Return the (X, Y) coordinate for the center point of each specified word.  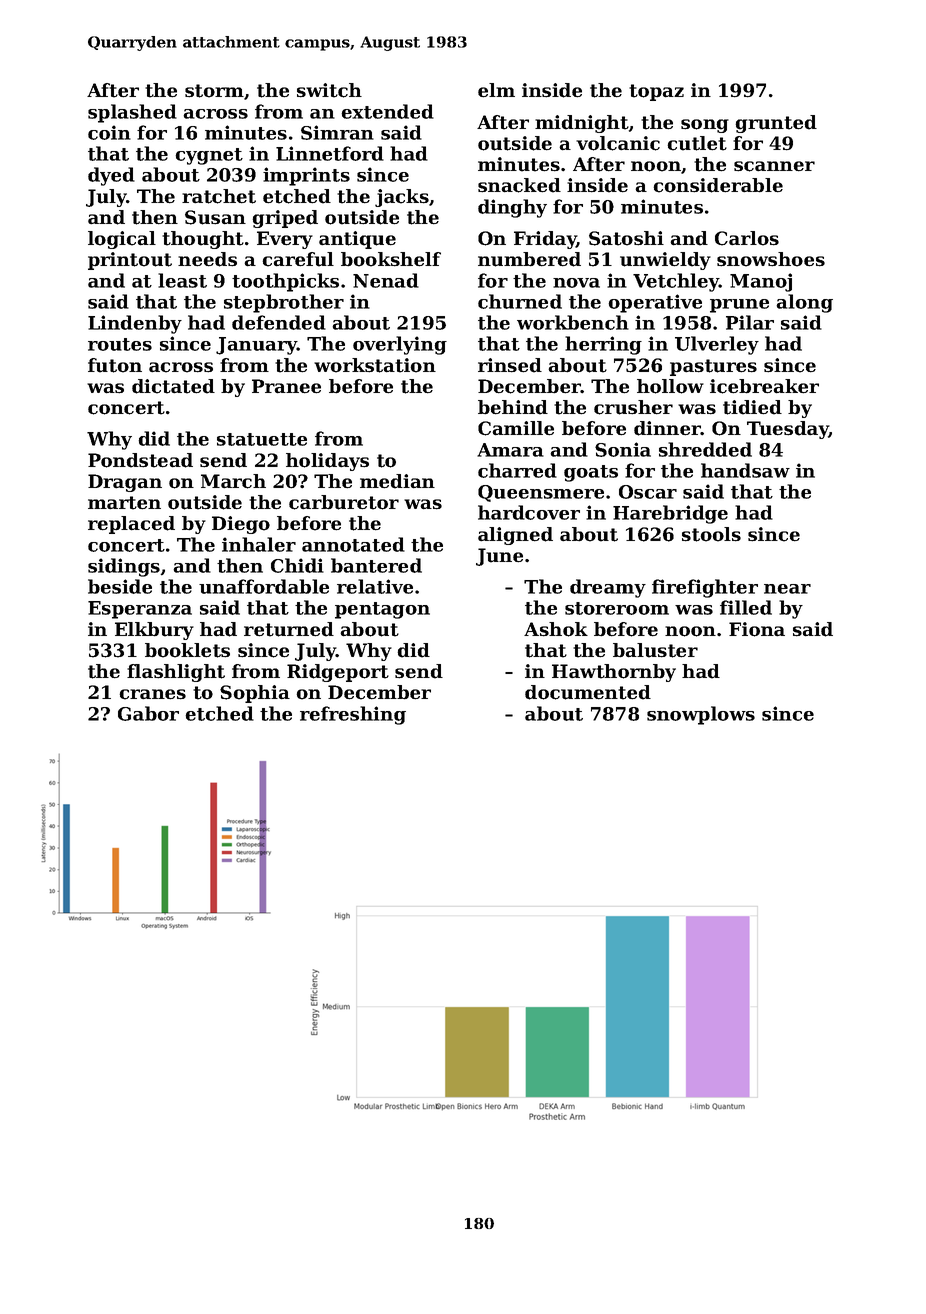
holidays (327, 462)
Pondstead (140, 460)
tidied (752, 407)
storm (214, 91)
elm (496, 90)
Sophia (255, 694)
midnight (582, 124)
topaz (656, 92)
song (705, 126)
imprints (306, 176)
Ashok (556, 629)
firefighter (705, 588)
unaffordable (264, 586)
